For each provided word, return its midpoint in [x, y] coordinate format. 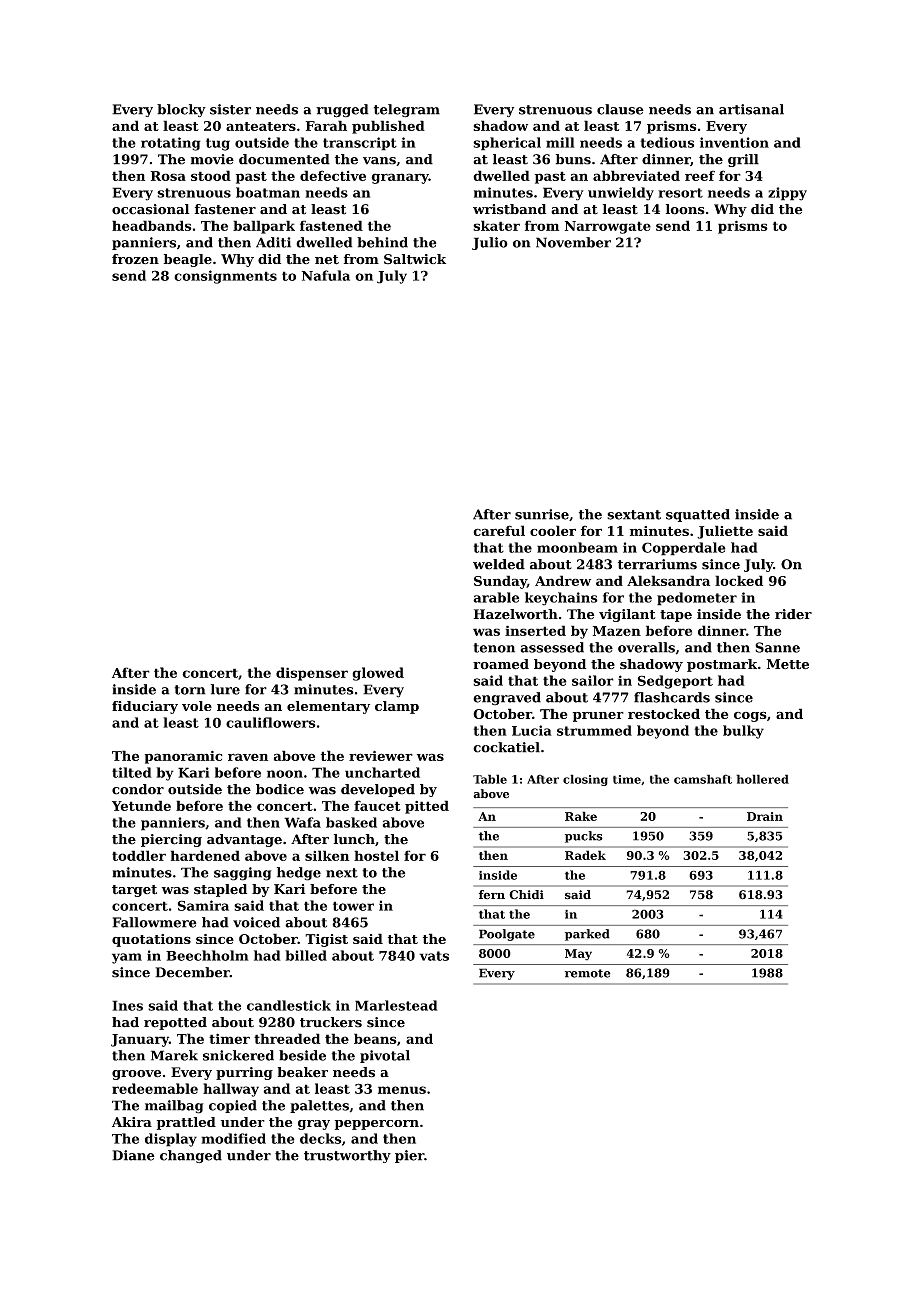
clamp [397, 707]
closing [585, 780]
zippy [787, 194]
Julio [490, 243]
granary [400, 178]
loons [685, 209]
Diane [133, 1155]
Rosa [168, 176]
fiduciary [145, 707]
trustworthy [347, 1156]
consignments [225, 277]
